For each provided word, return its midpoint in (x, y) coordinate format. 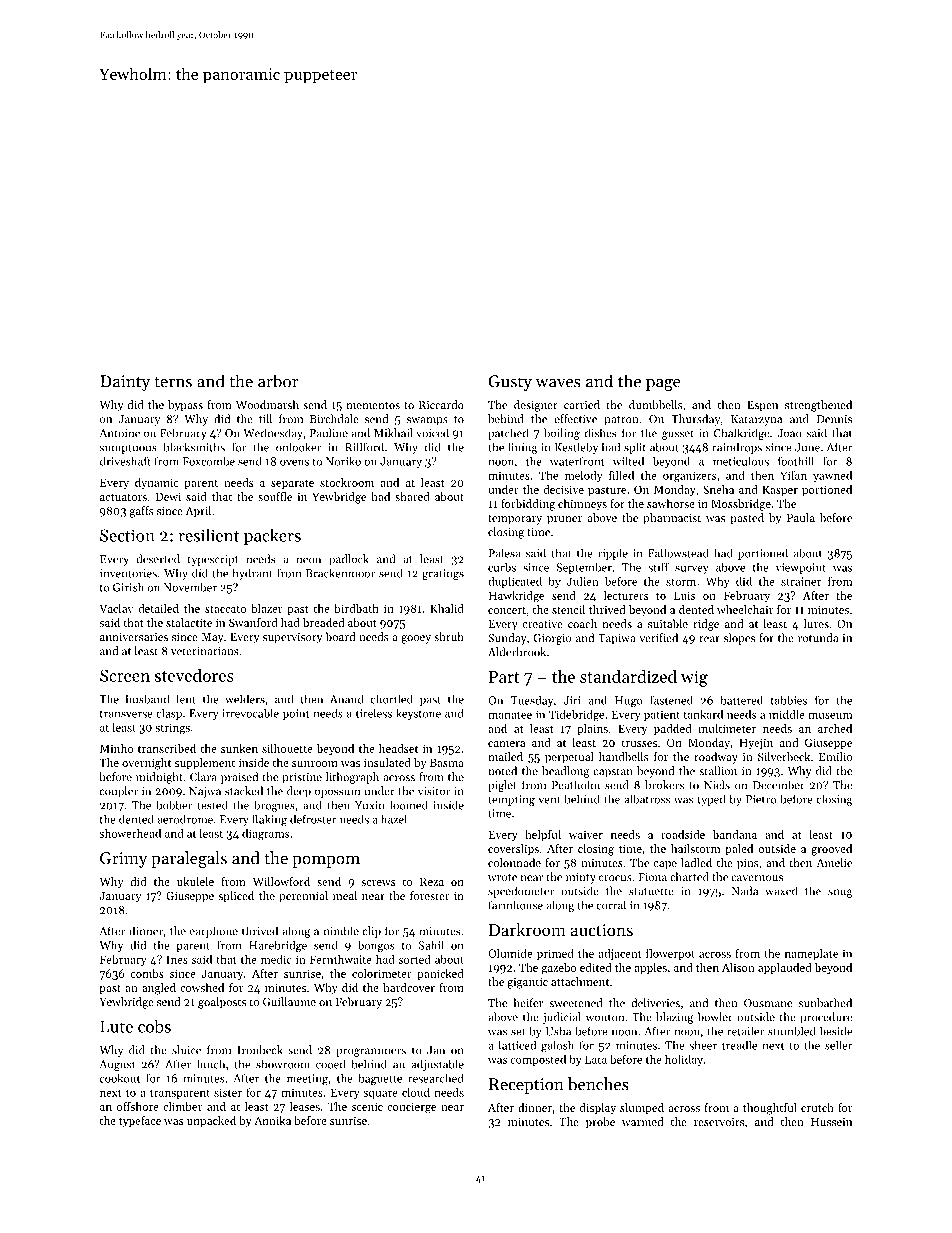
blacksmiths (194, 447)
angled (159, 989)
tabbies (789, 700)
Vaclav (116, 608)
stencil (568, 609)
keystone (418, 714)
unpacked (211, 1122)
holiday (684, 1060)
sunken (239, 748)
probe (600, 1123)
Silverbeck (784, 756)
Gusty (510, 383)
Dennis (834, 419)
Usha (558, 1031)
